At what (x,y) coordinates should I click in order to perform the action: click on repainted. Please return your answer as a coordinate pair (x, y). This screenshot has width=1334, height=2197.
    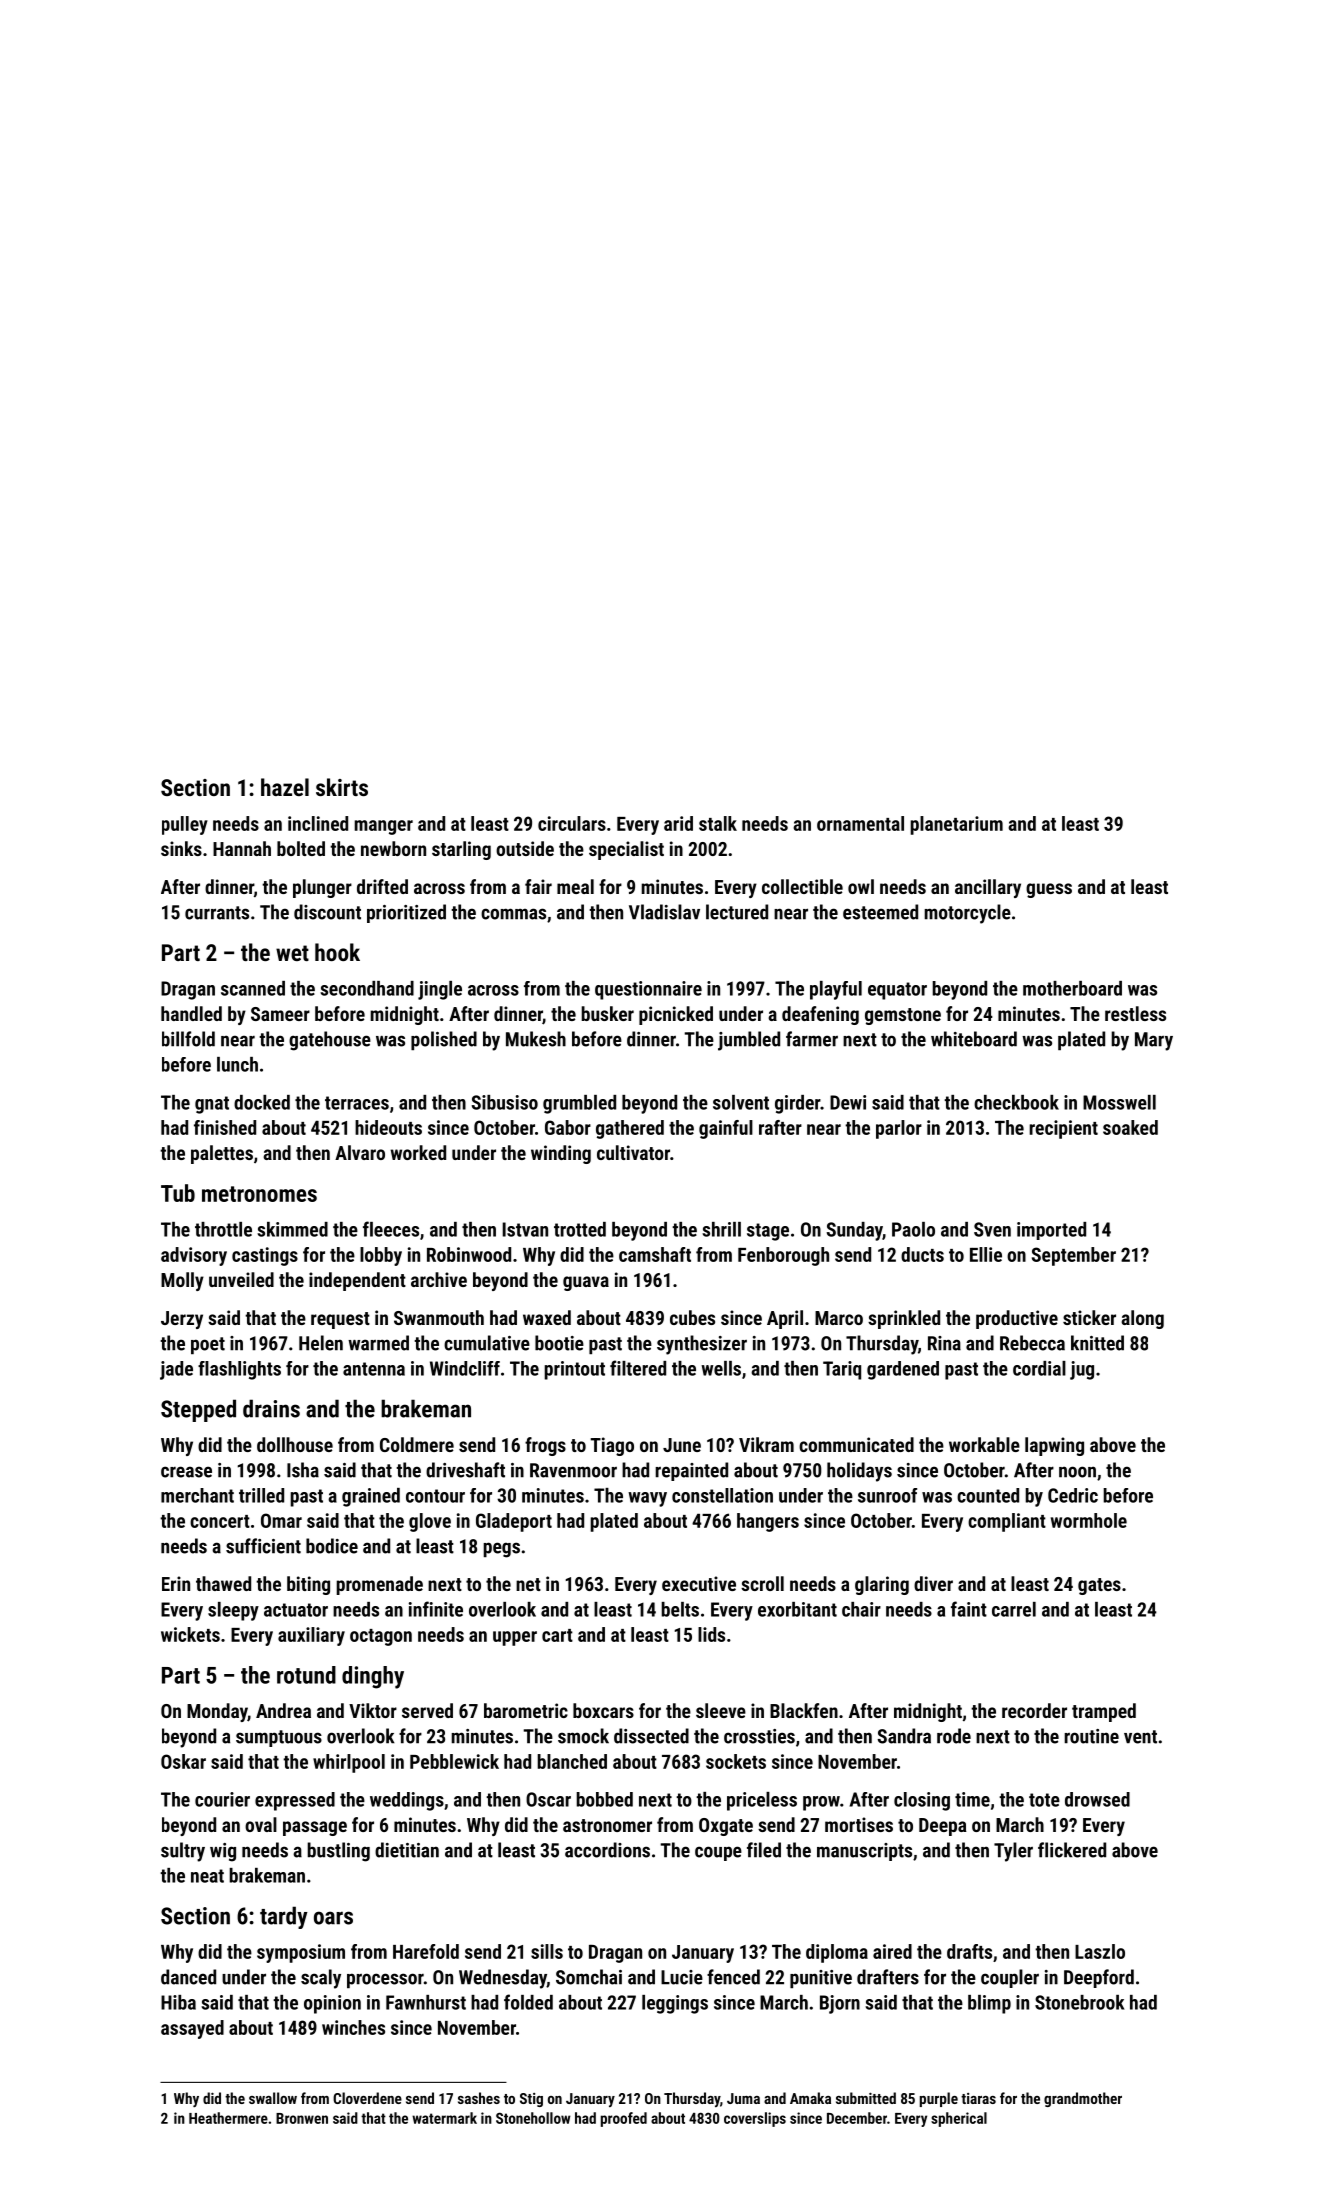
    Looking at the image, I should click on (691, 1471).
